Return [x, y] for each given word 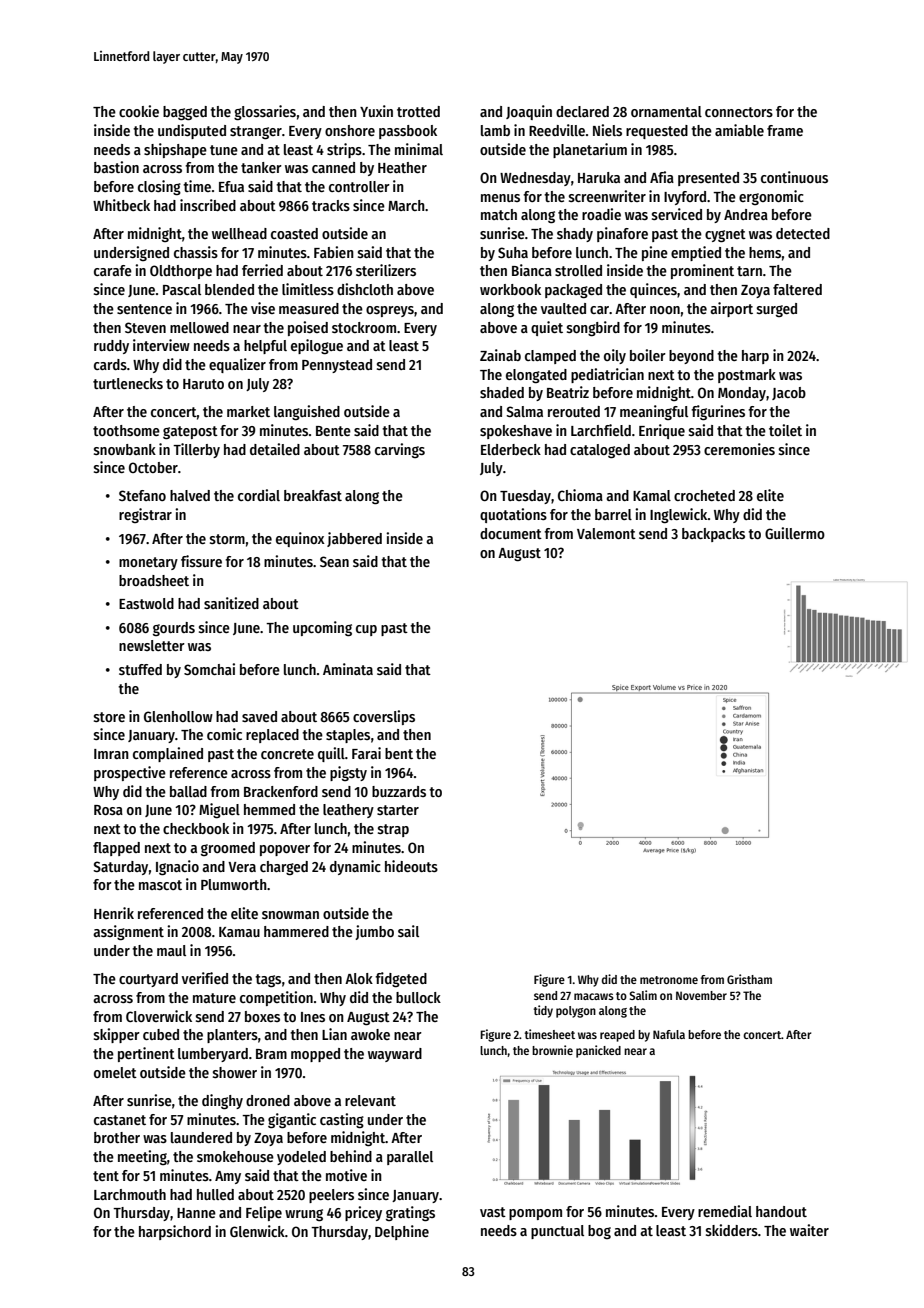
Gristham [749, 979]
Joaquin [529, 112]
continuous [794, 177]
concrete [287, 754]
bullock [418, 997]
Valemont [606, 533]
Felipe [264, 1213]
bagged [185, 113]
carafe [113, 270]
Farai [366, 753]
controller [359, 186]
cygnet [725, 235]
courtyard [148, 980]
